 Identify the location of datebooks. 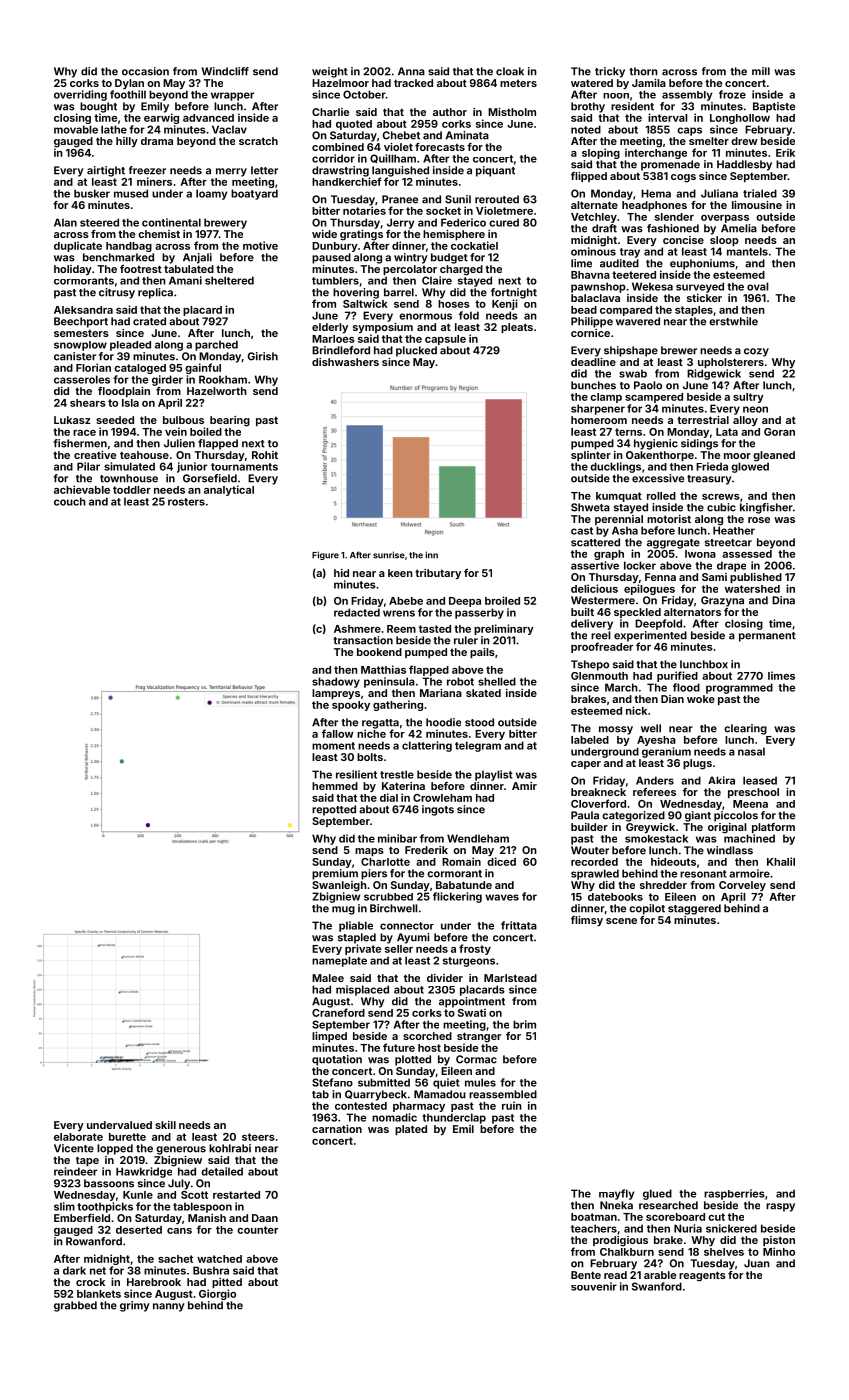
(615, 897).
